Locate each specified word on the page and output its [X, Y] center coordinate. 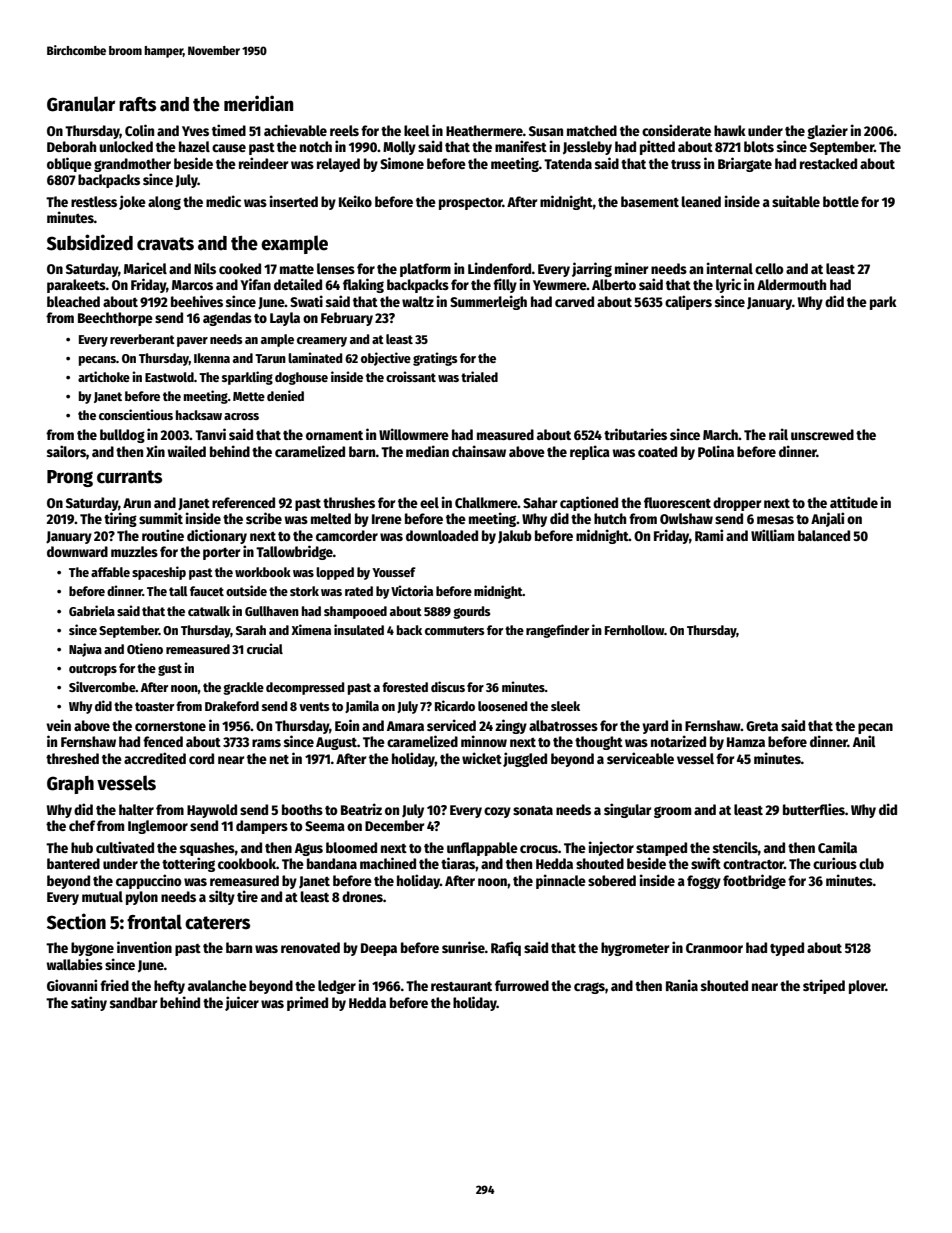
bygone [92, 949]
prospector [471, 204]
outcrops [93, 670]
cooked [240, 268]
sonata [533, 810]
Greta [762, 726]
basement [650, 201]
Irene [387, 519]
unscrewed [822, 434]
